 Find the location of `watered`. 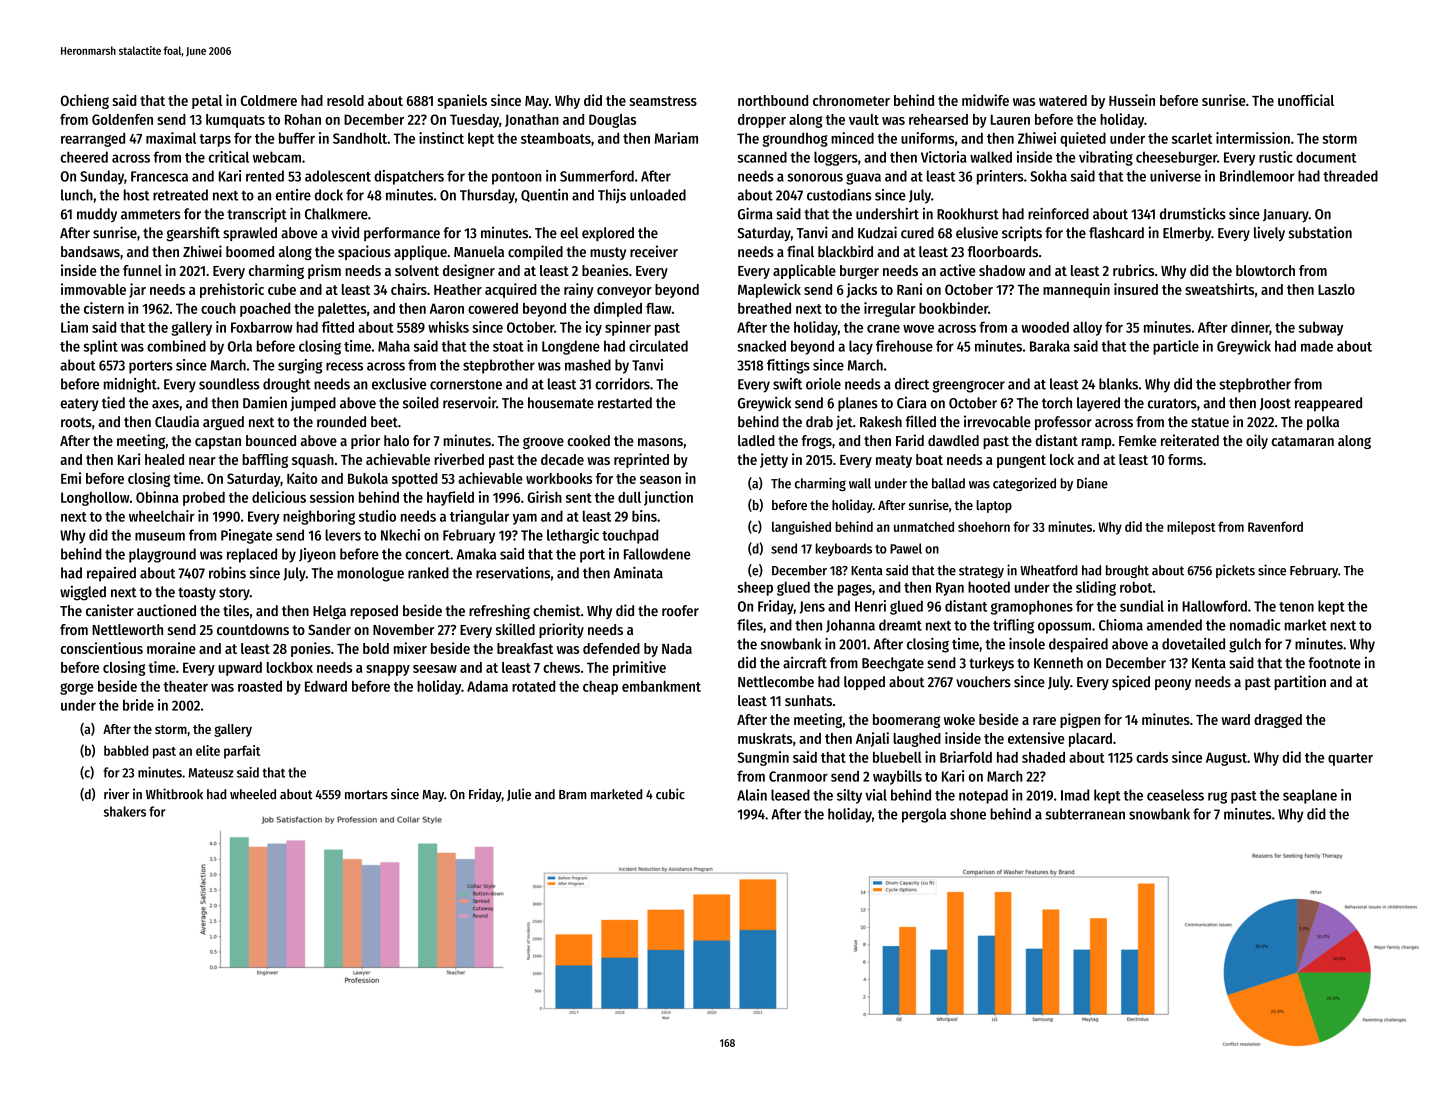

watered is located at coordinates (1063, 100).
